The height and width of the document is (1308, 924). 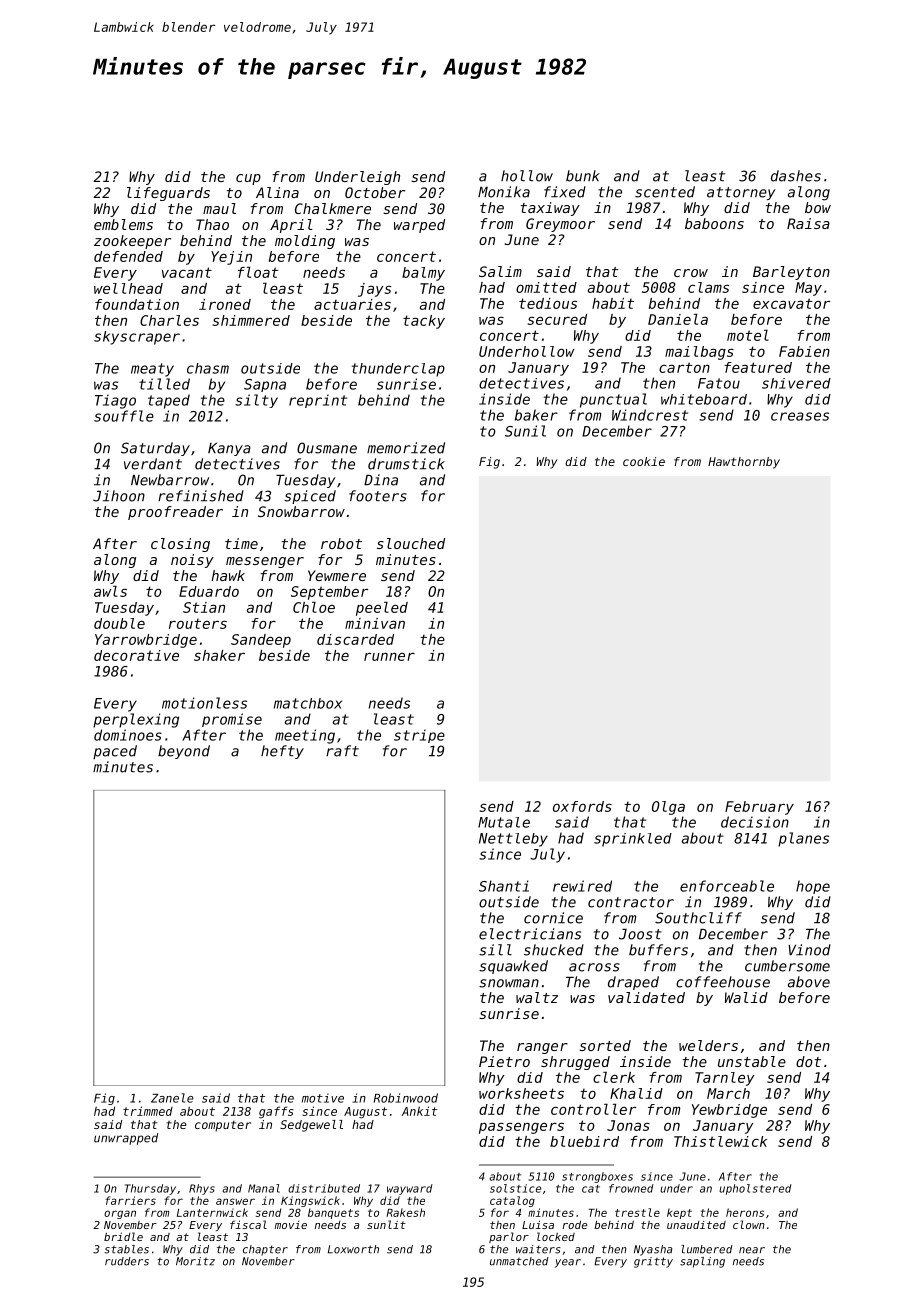 I want to click on scented, so click(x=665, y=192).
